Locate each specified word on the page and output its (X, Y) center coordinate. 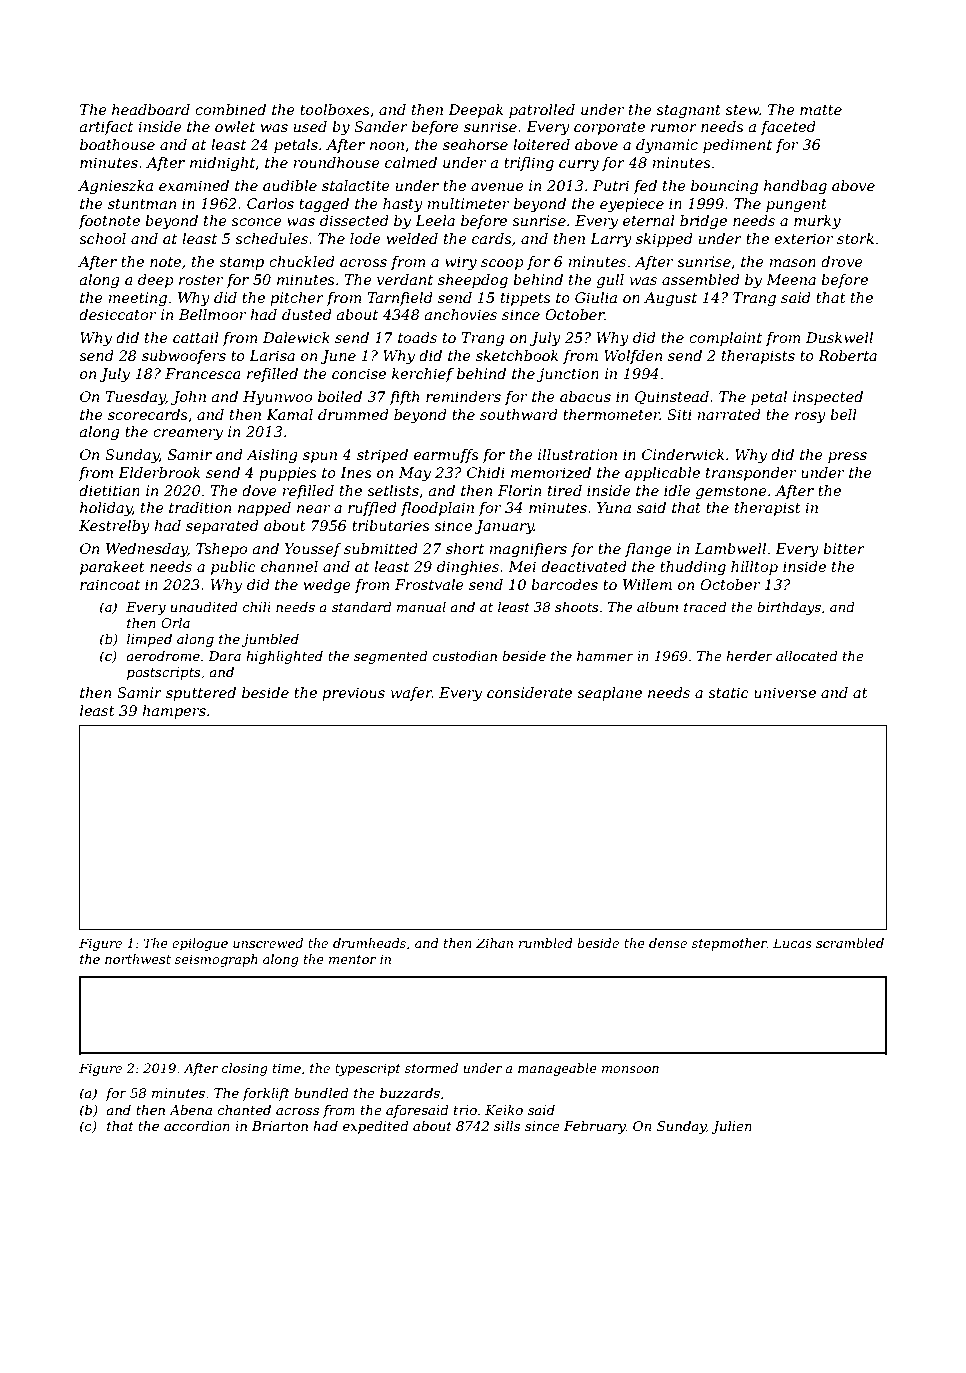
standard (362, 607)
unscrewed (268, 943)
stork (855, 238)
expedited (376, 1127)
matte (821, 110)
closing (245, 1069)
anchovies (461, 314)
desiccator (117, 314)
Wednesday (147, 550)
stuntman (142, 204)
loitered (541, 144)
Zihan (494, 943)
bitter (844, 548)
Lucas (792, 943)
